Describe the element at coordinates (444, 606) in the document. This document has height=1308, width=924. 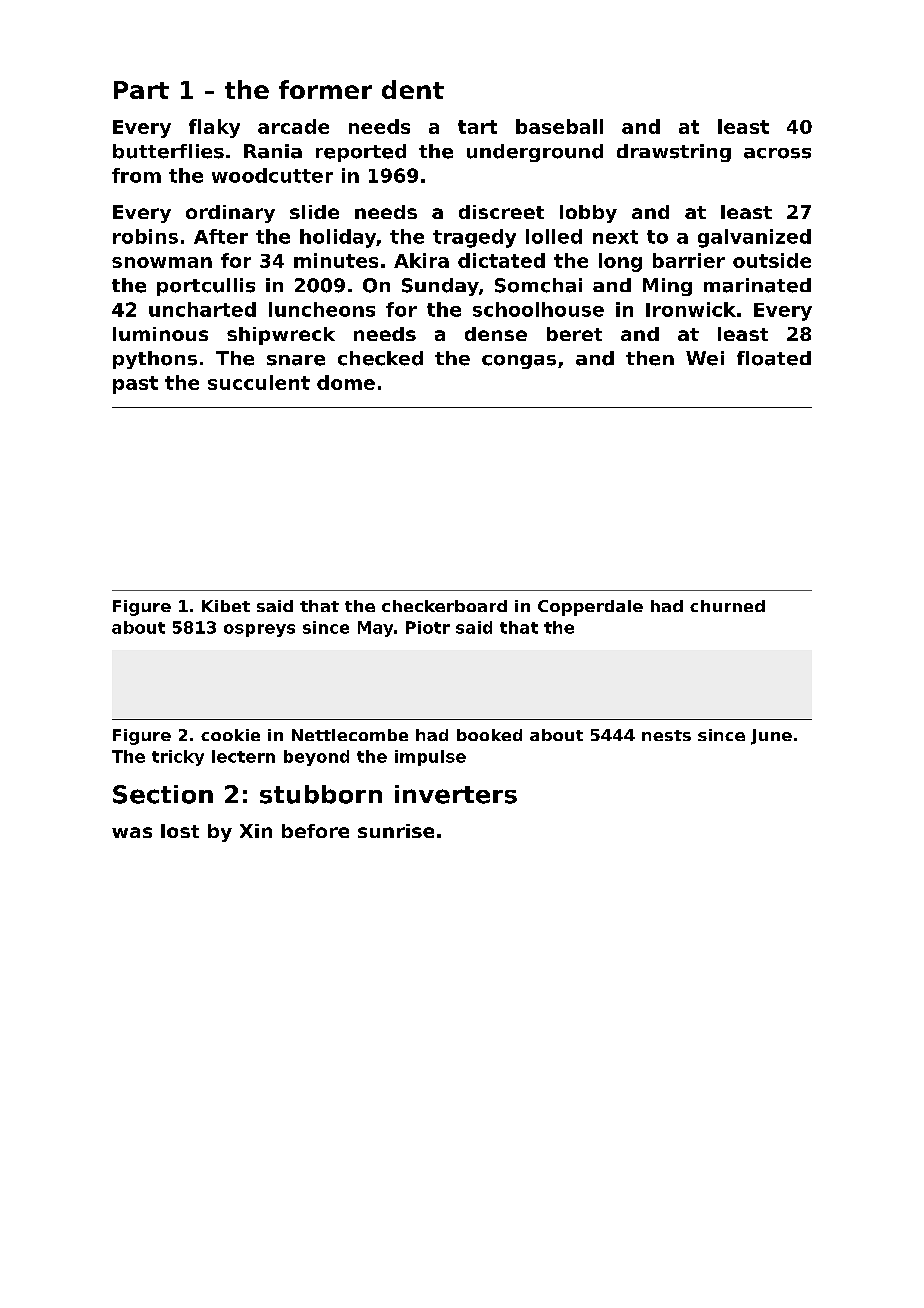
I see `checkerboard` at that location.
